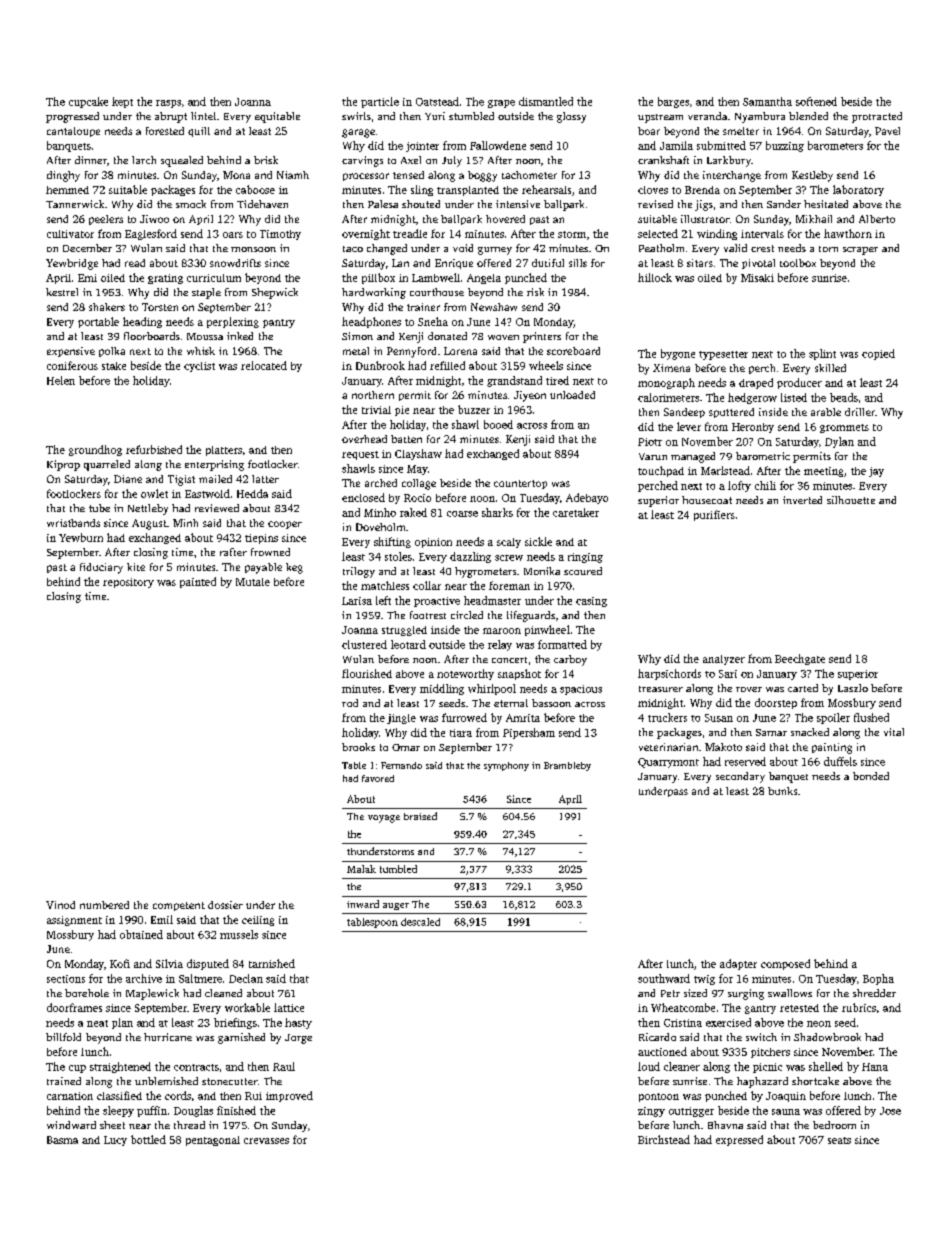  What do you see at coordinates (887, 131) in the image?
I see `Pavel` at bounding box center [887, 131].
